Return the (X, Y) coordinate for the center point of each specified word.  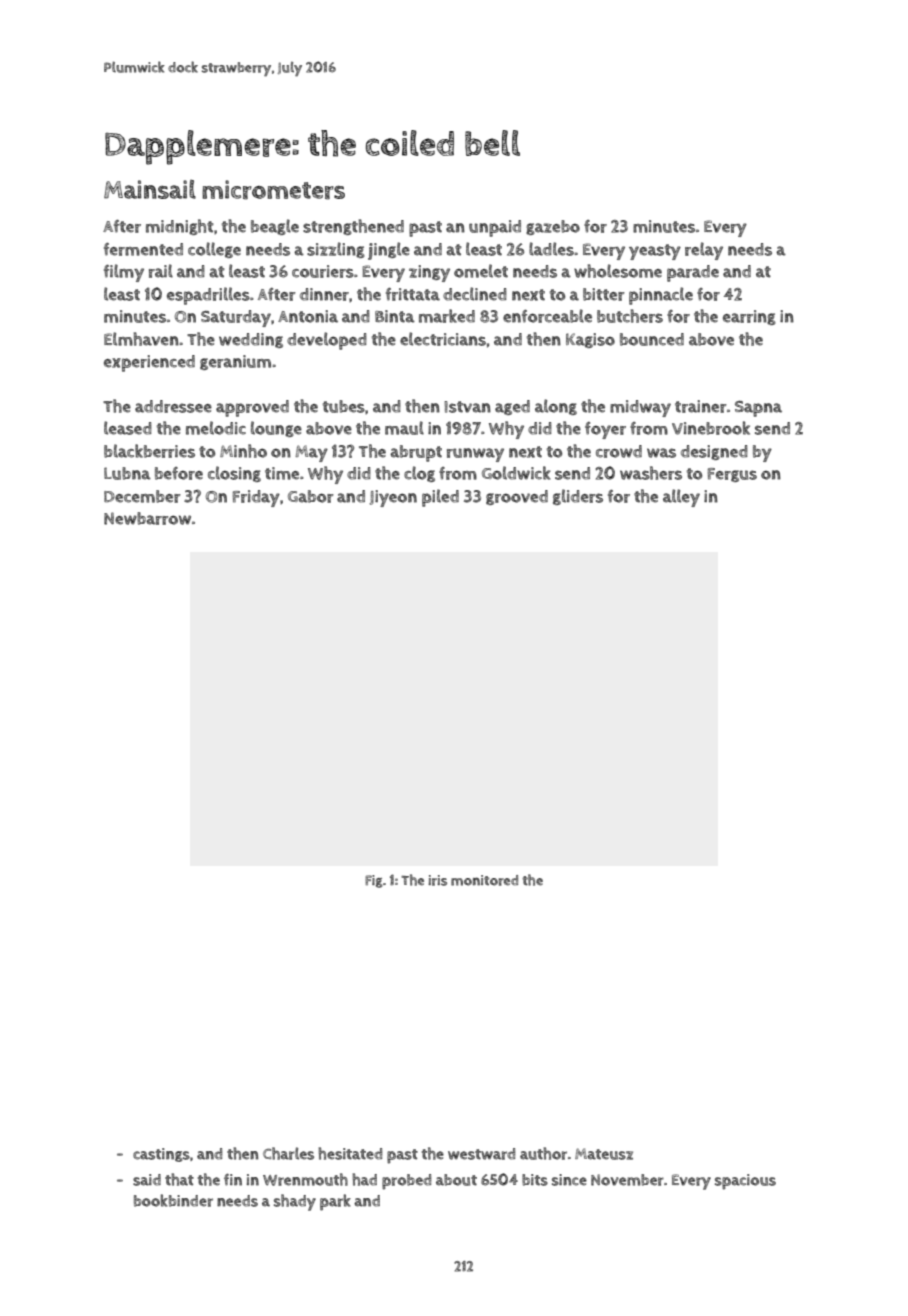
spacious (745, 1182)
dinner (324, 294)
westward (481, 1154)
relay (704, 251)
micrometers (273, 190)
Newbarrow (147, 518)
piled (440, 498)
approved (252, 408)
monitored (484, 880)
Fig (374, 881)
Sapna (758, 408)
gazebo (553, 227)
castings (161, 1155)
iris (437, 880)
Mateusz (604, 1154)
